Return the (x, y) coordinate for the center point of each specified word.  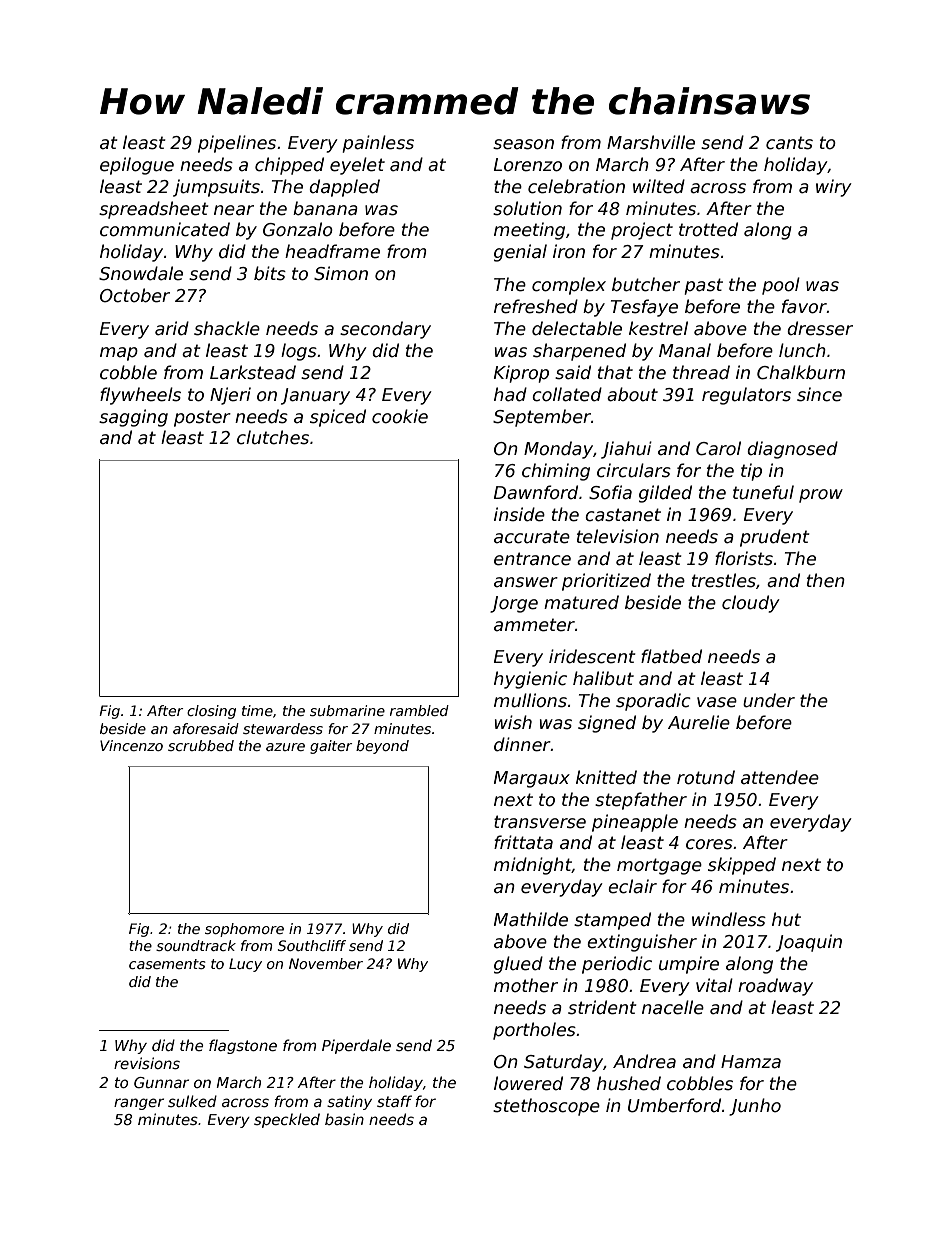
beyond (382, 747)
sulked (192, 1101)
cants (789, 143)
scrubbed (201, 745)
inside (519, 514)
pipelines (237, 144)
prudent (774, 538)
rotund (706, 777)
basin (344, 1119)
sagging (133, 418)
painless (378, 144)
